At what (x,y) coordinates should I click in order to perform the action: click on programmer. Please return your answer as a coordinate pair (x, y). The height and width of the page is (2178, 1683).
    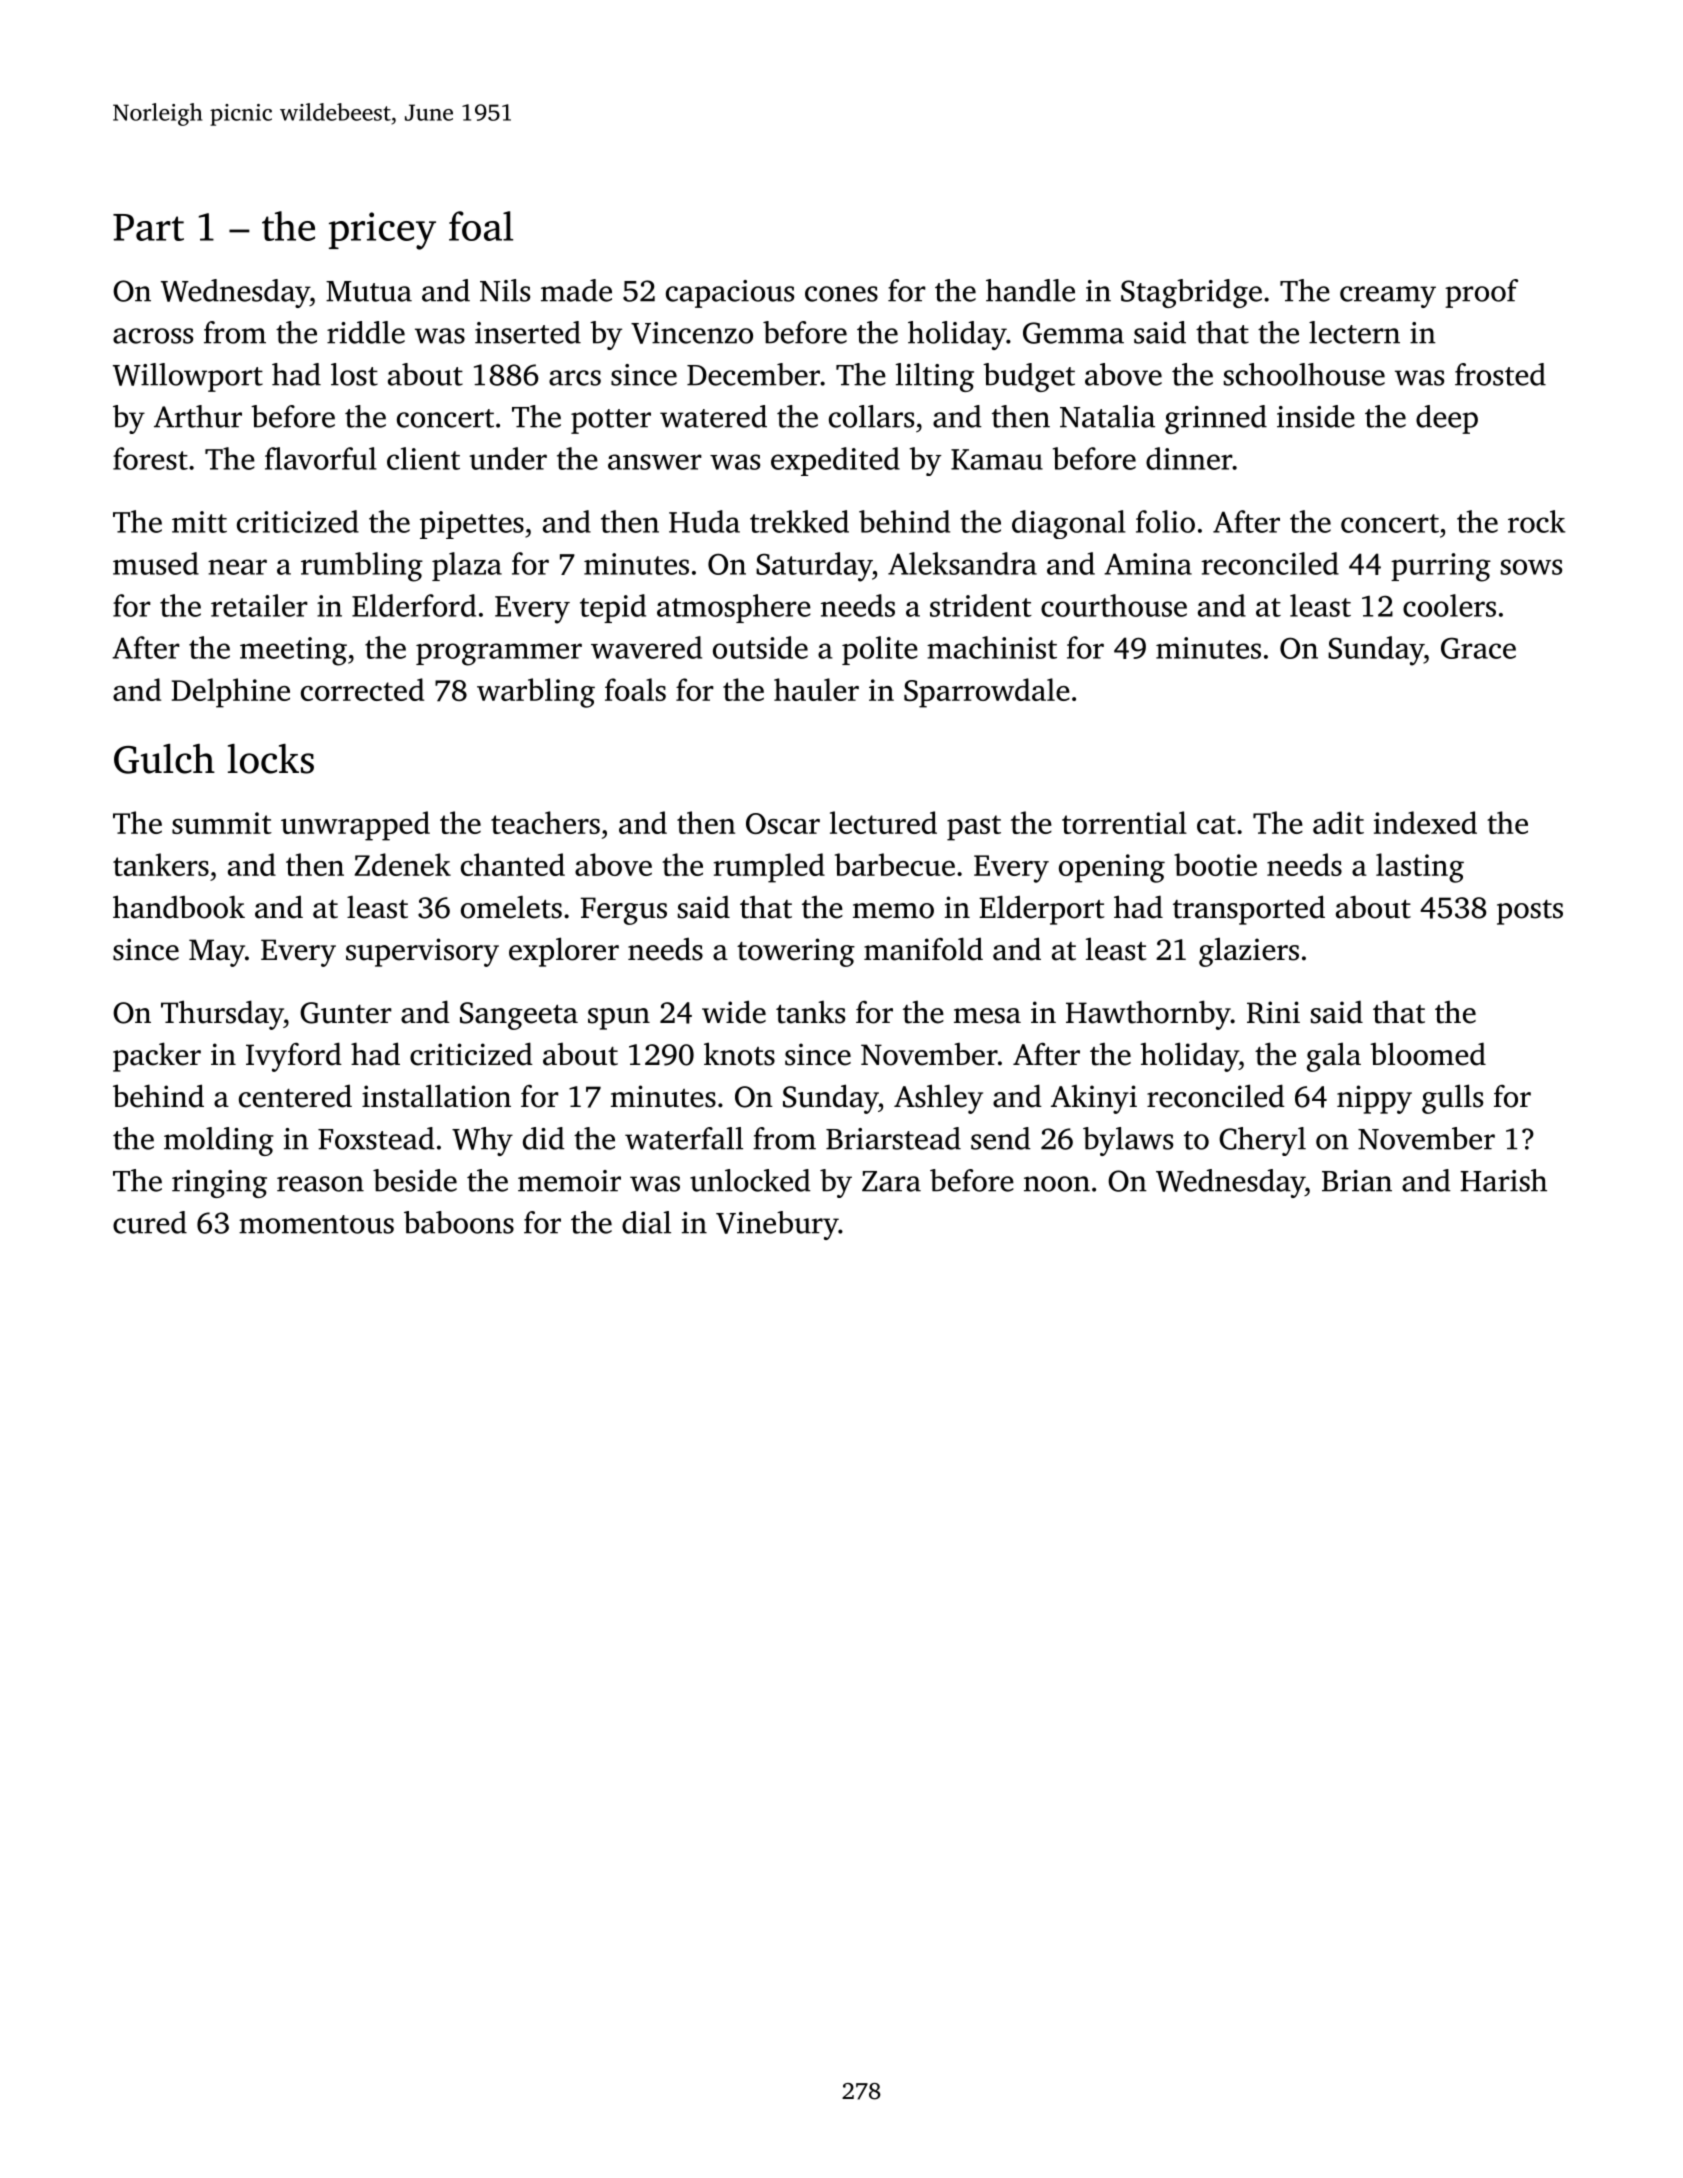
    Looking at the image, I should click on (499, 654).
